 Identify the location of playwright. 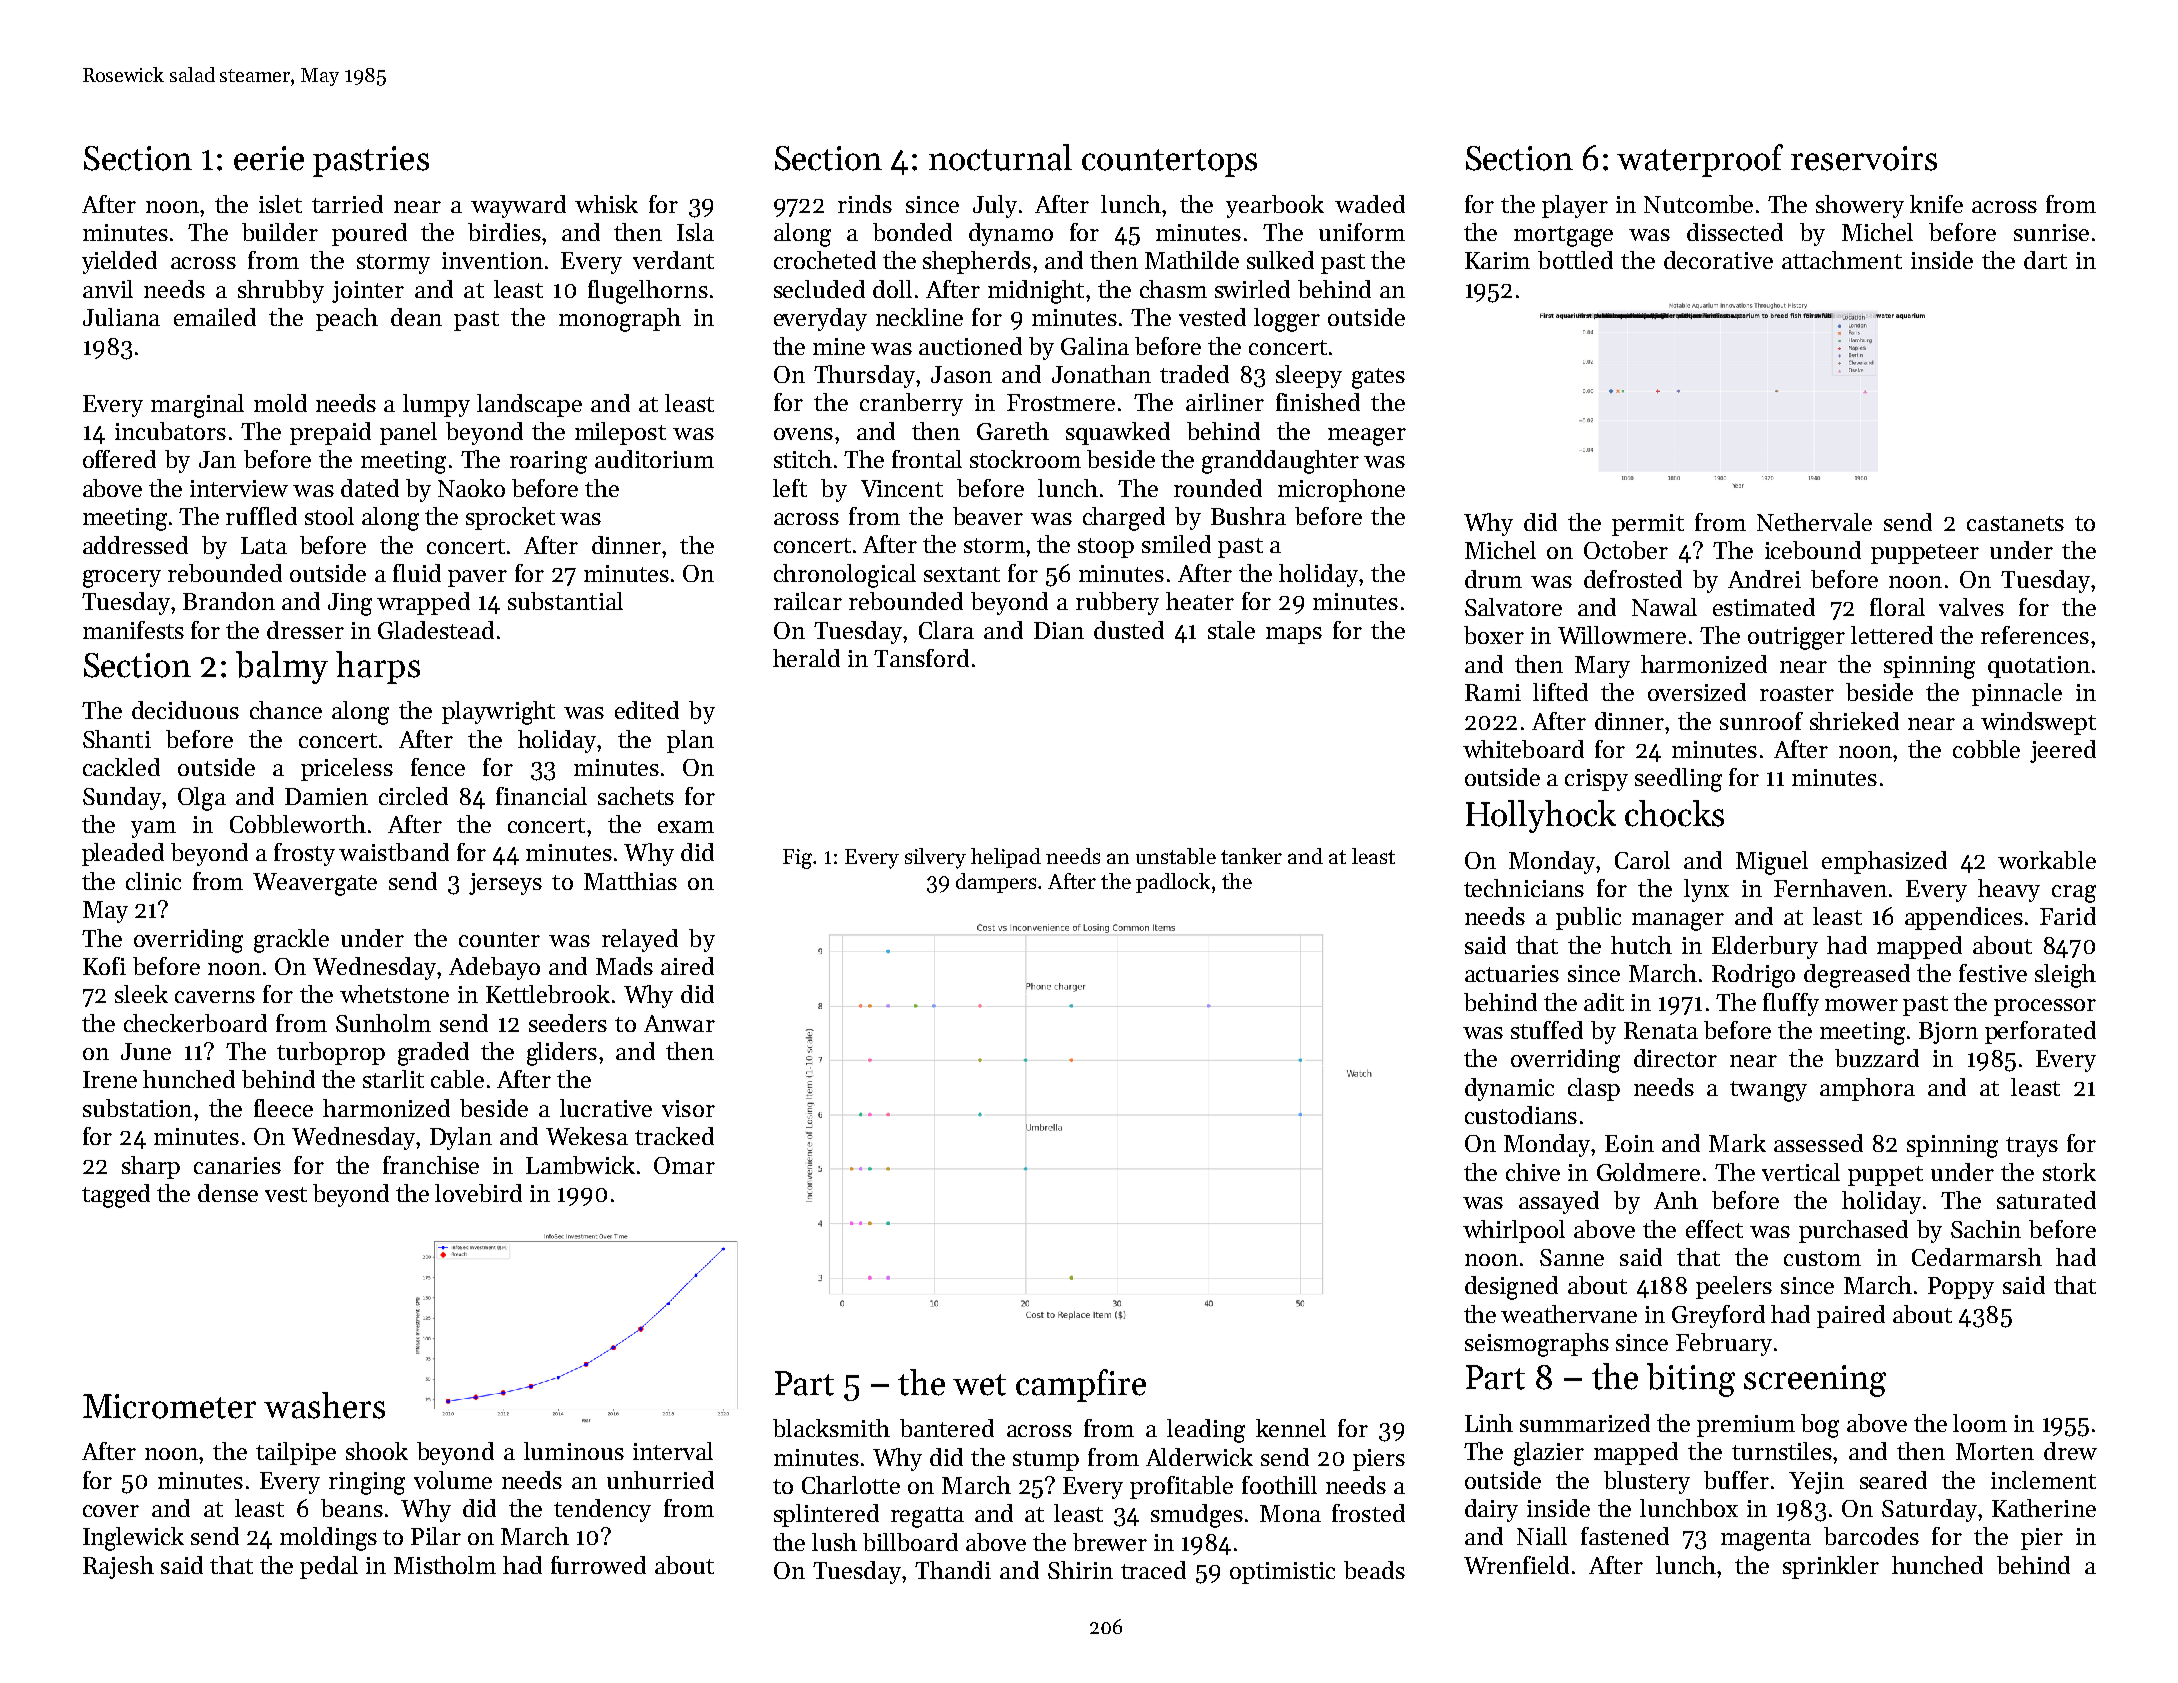
(498, 713).
